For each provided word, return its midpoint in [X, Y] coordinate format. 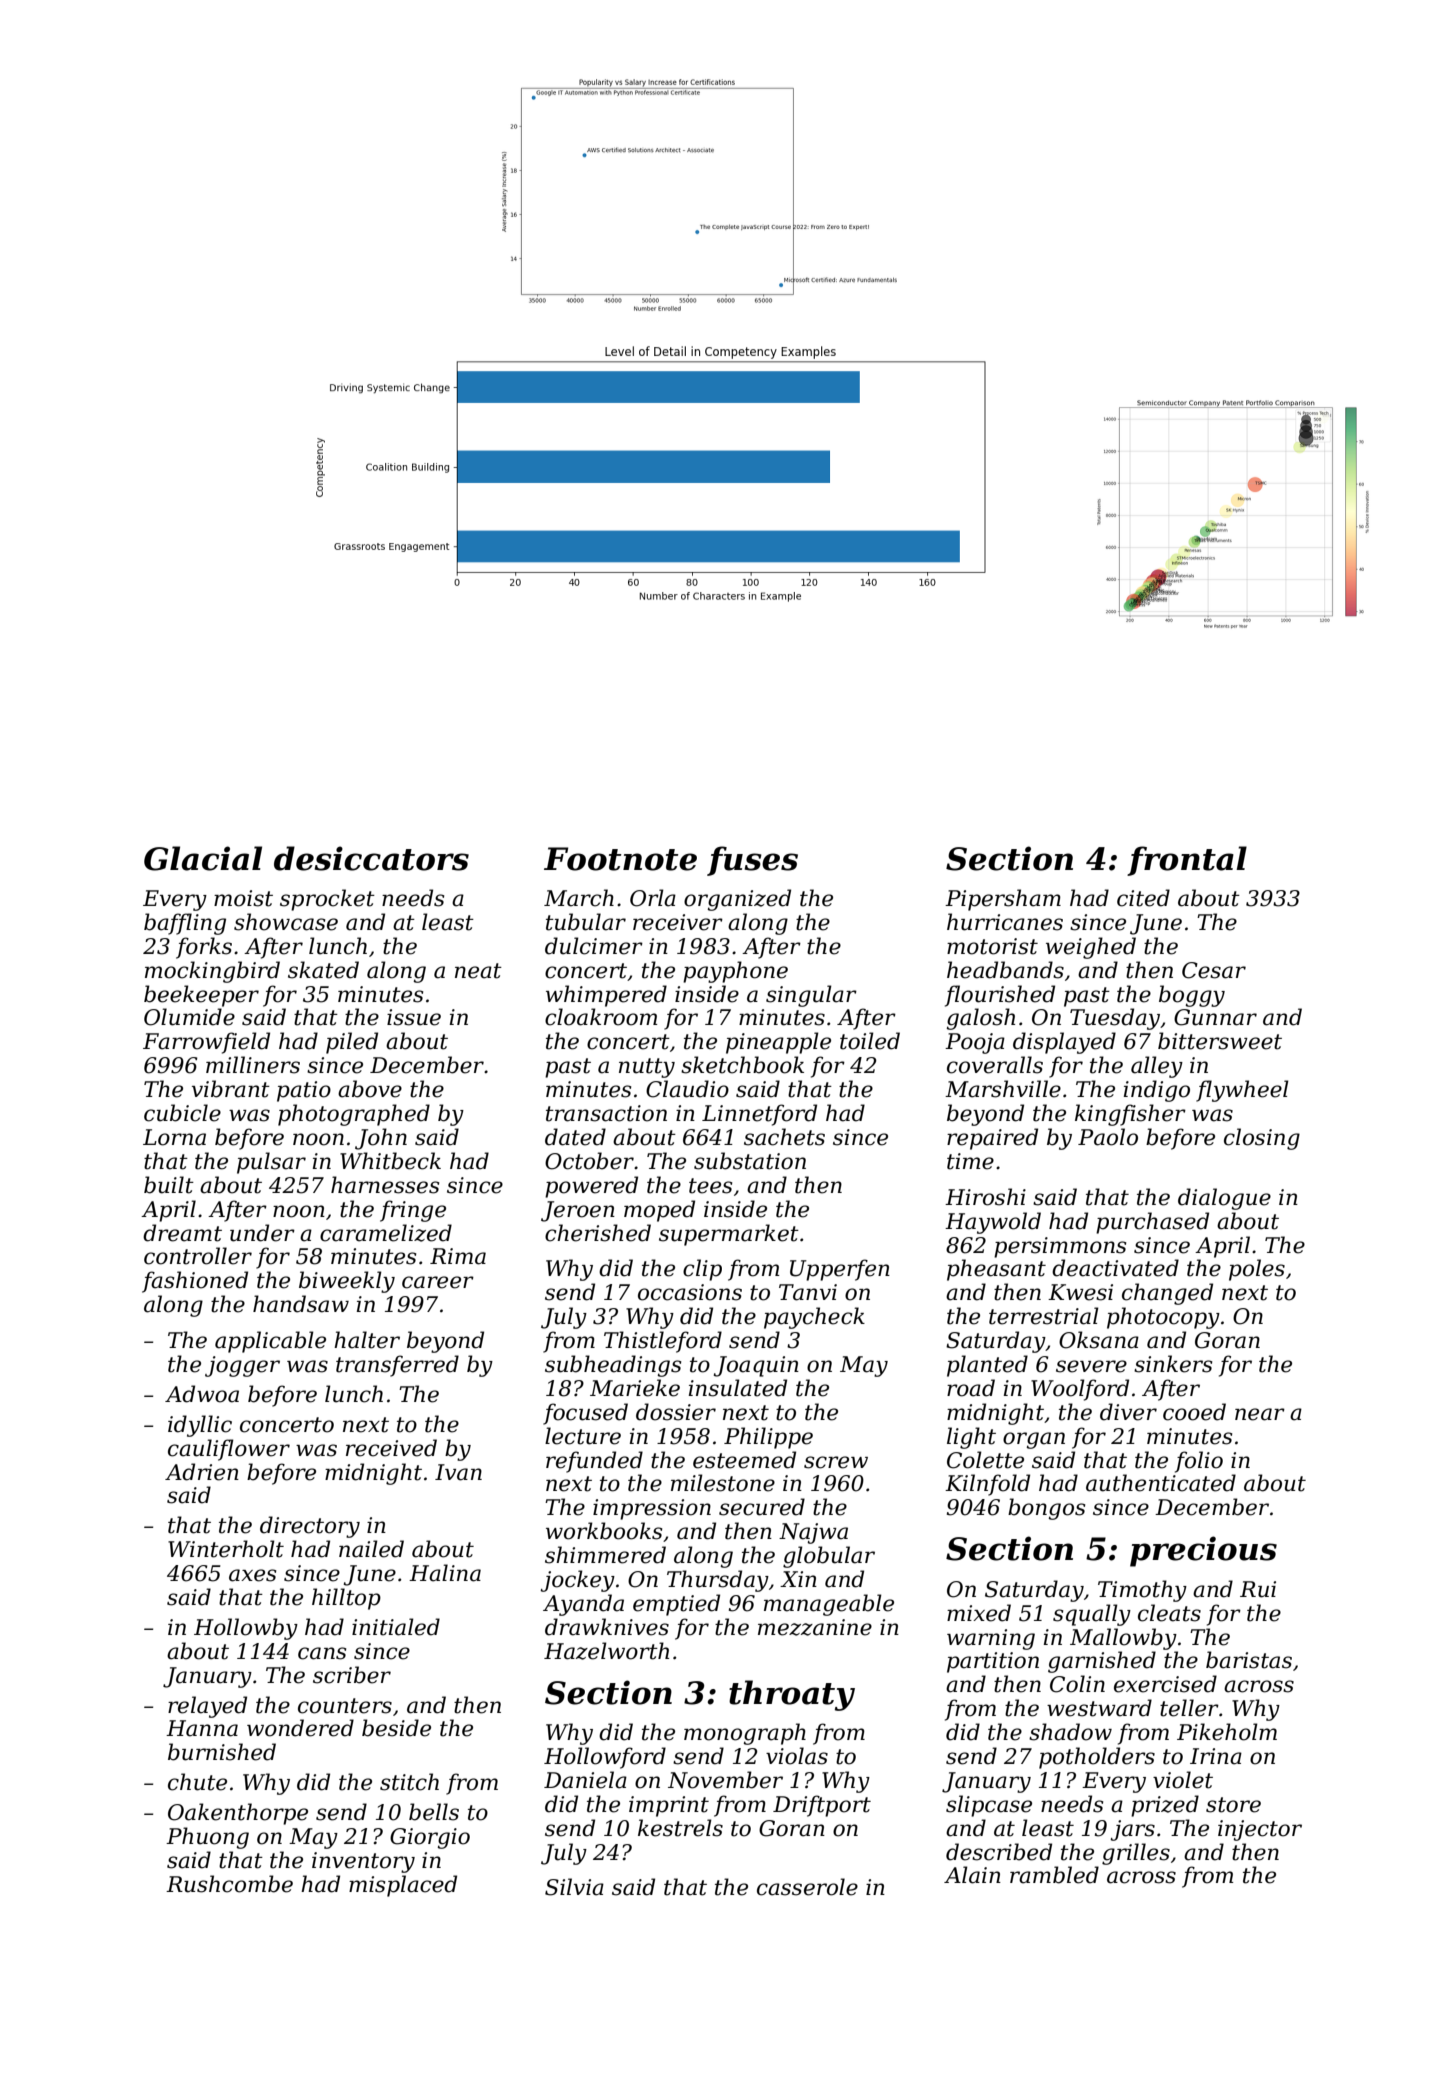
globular [829, 1557]
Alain [972, 1875]
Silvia [574, 1887]
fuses [752, 861]
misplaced [403, 1886]
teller [1189, 1708]
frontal [1187, 861]
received [391, 1448]
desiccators [371, 858]
